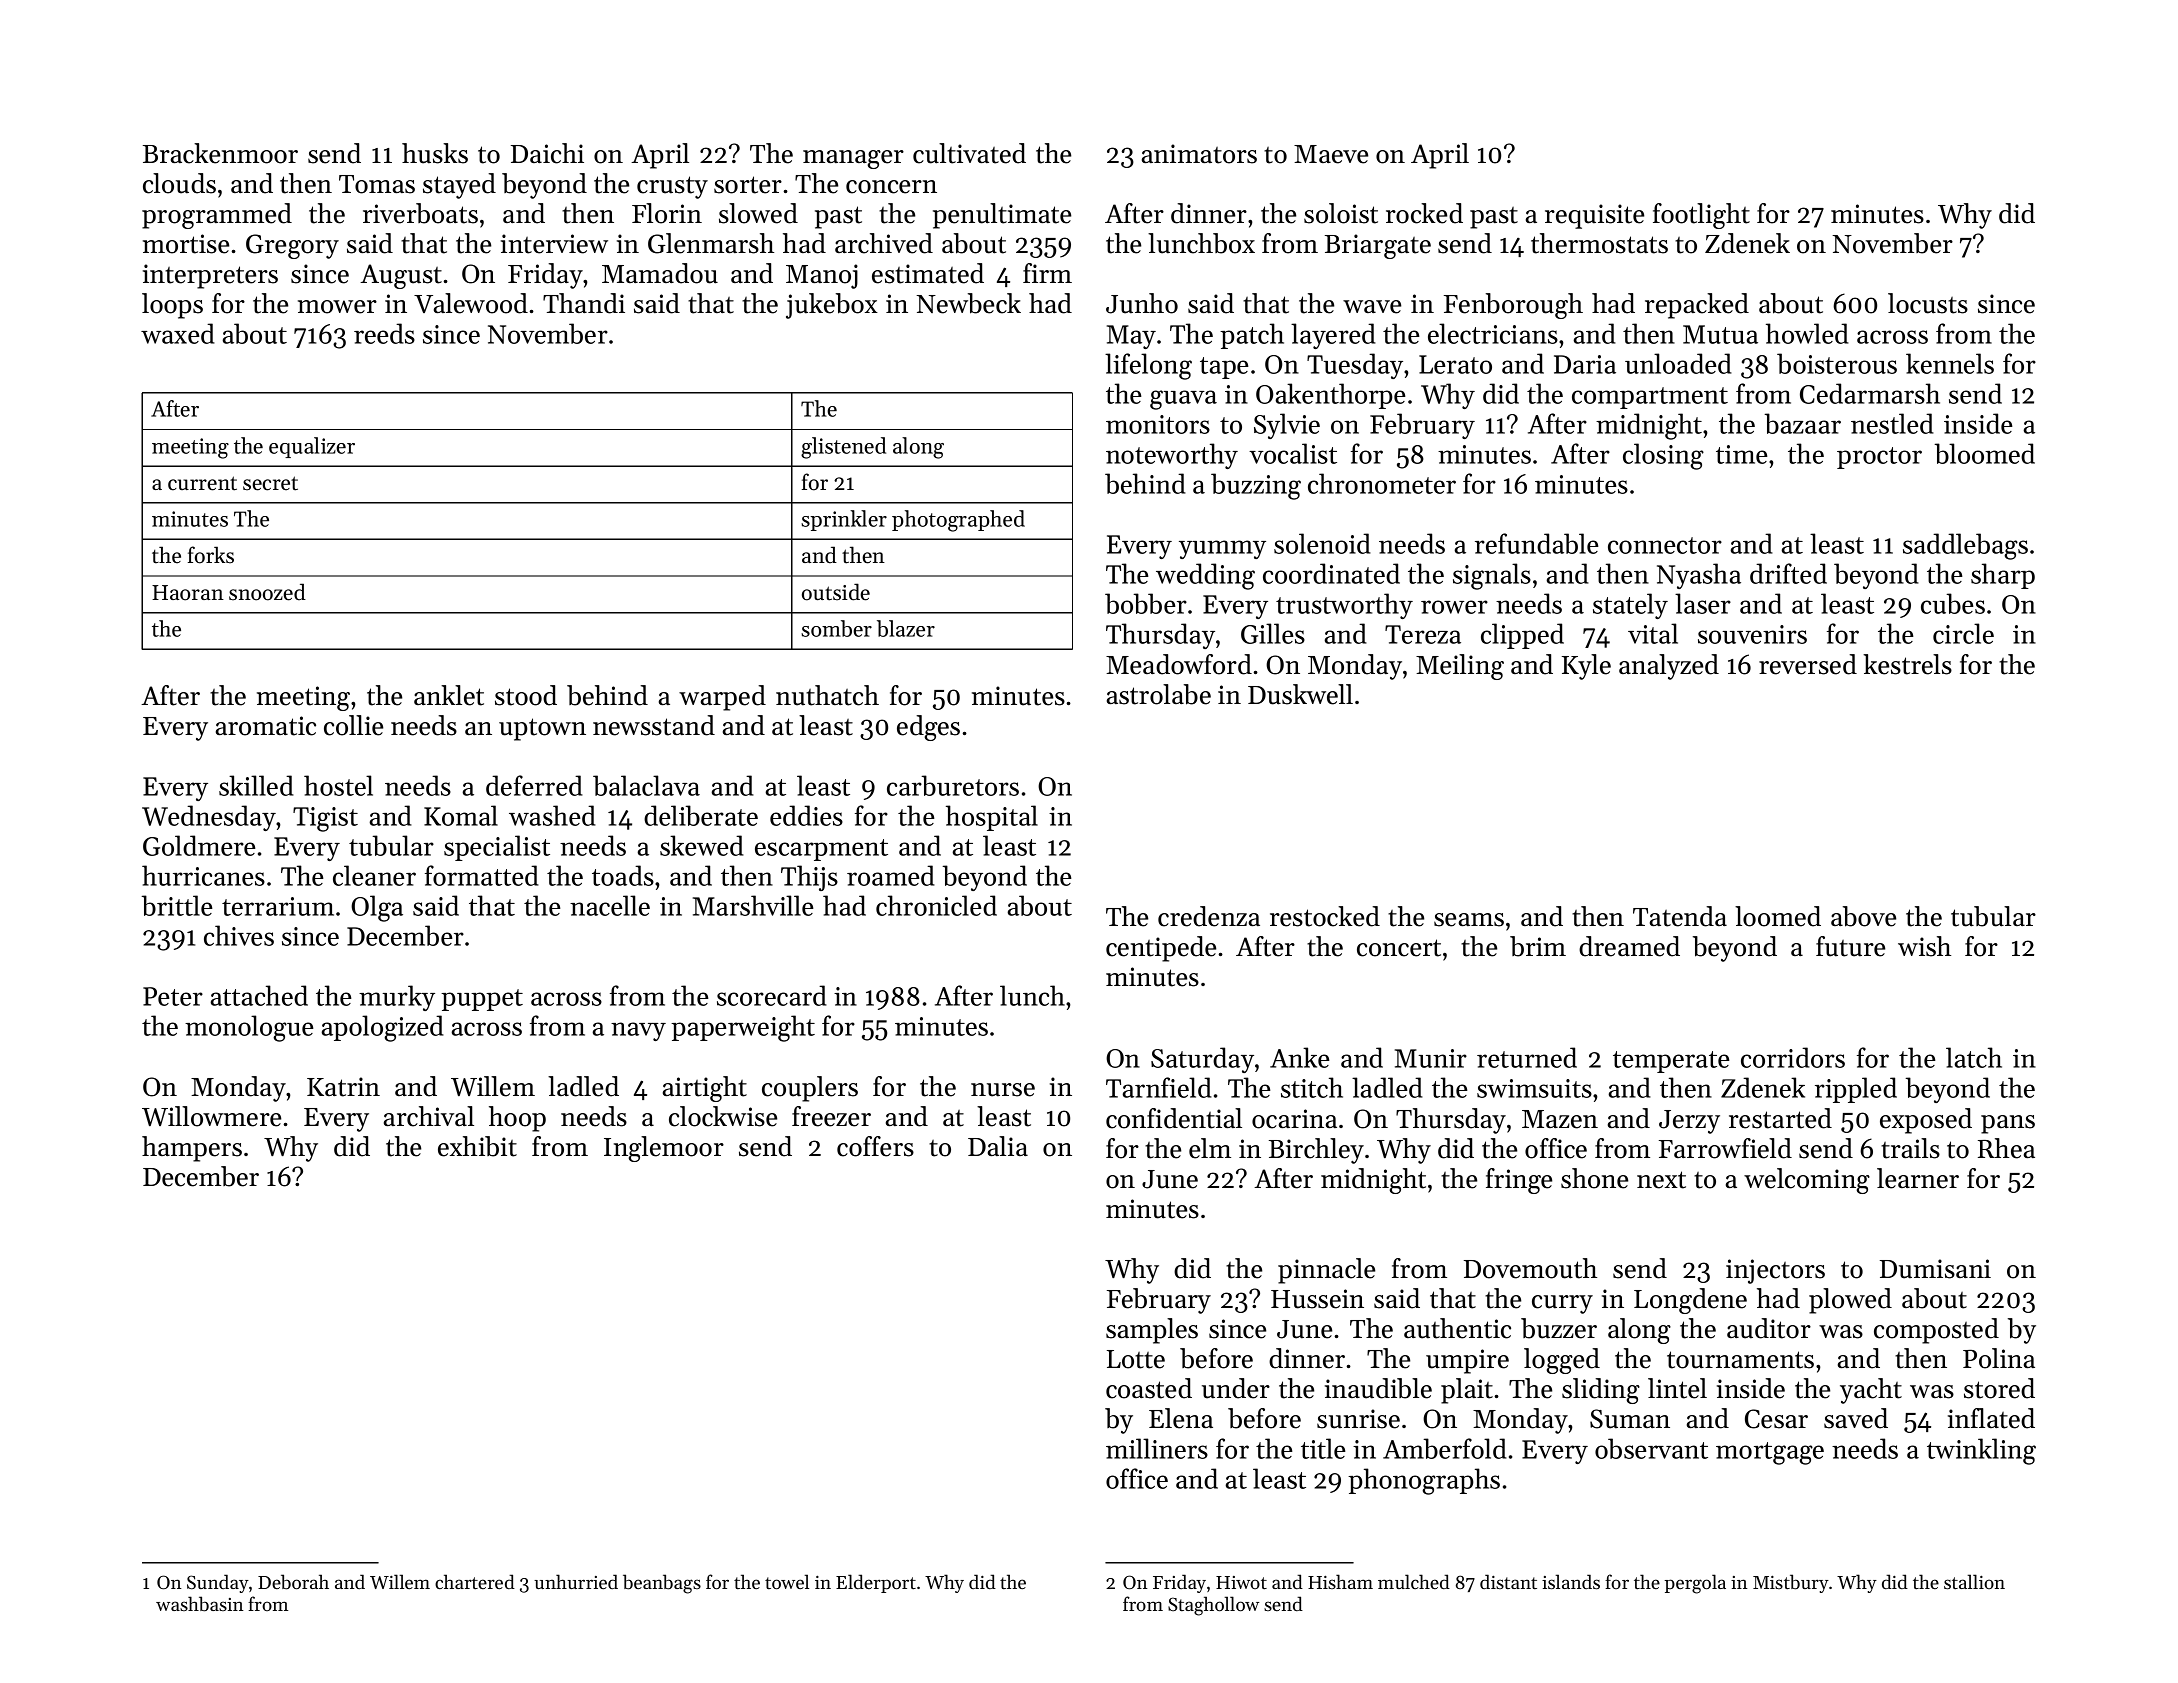  What do you see at coordinates (177, 905) in the document?
I see `brittle` at bounding box center [177, 905].
